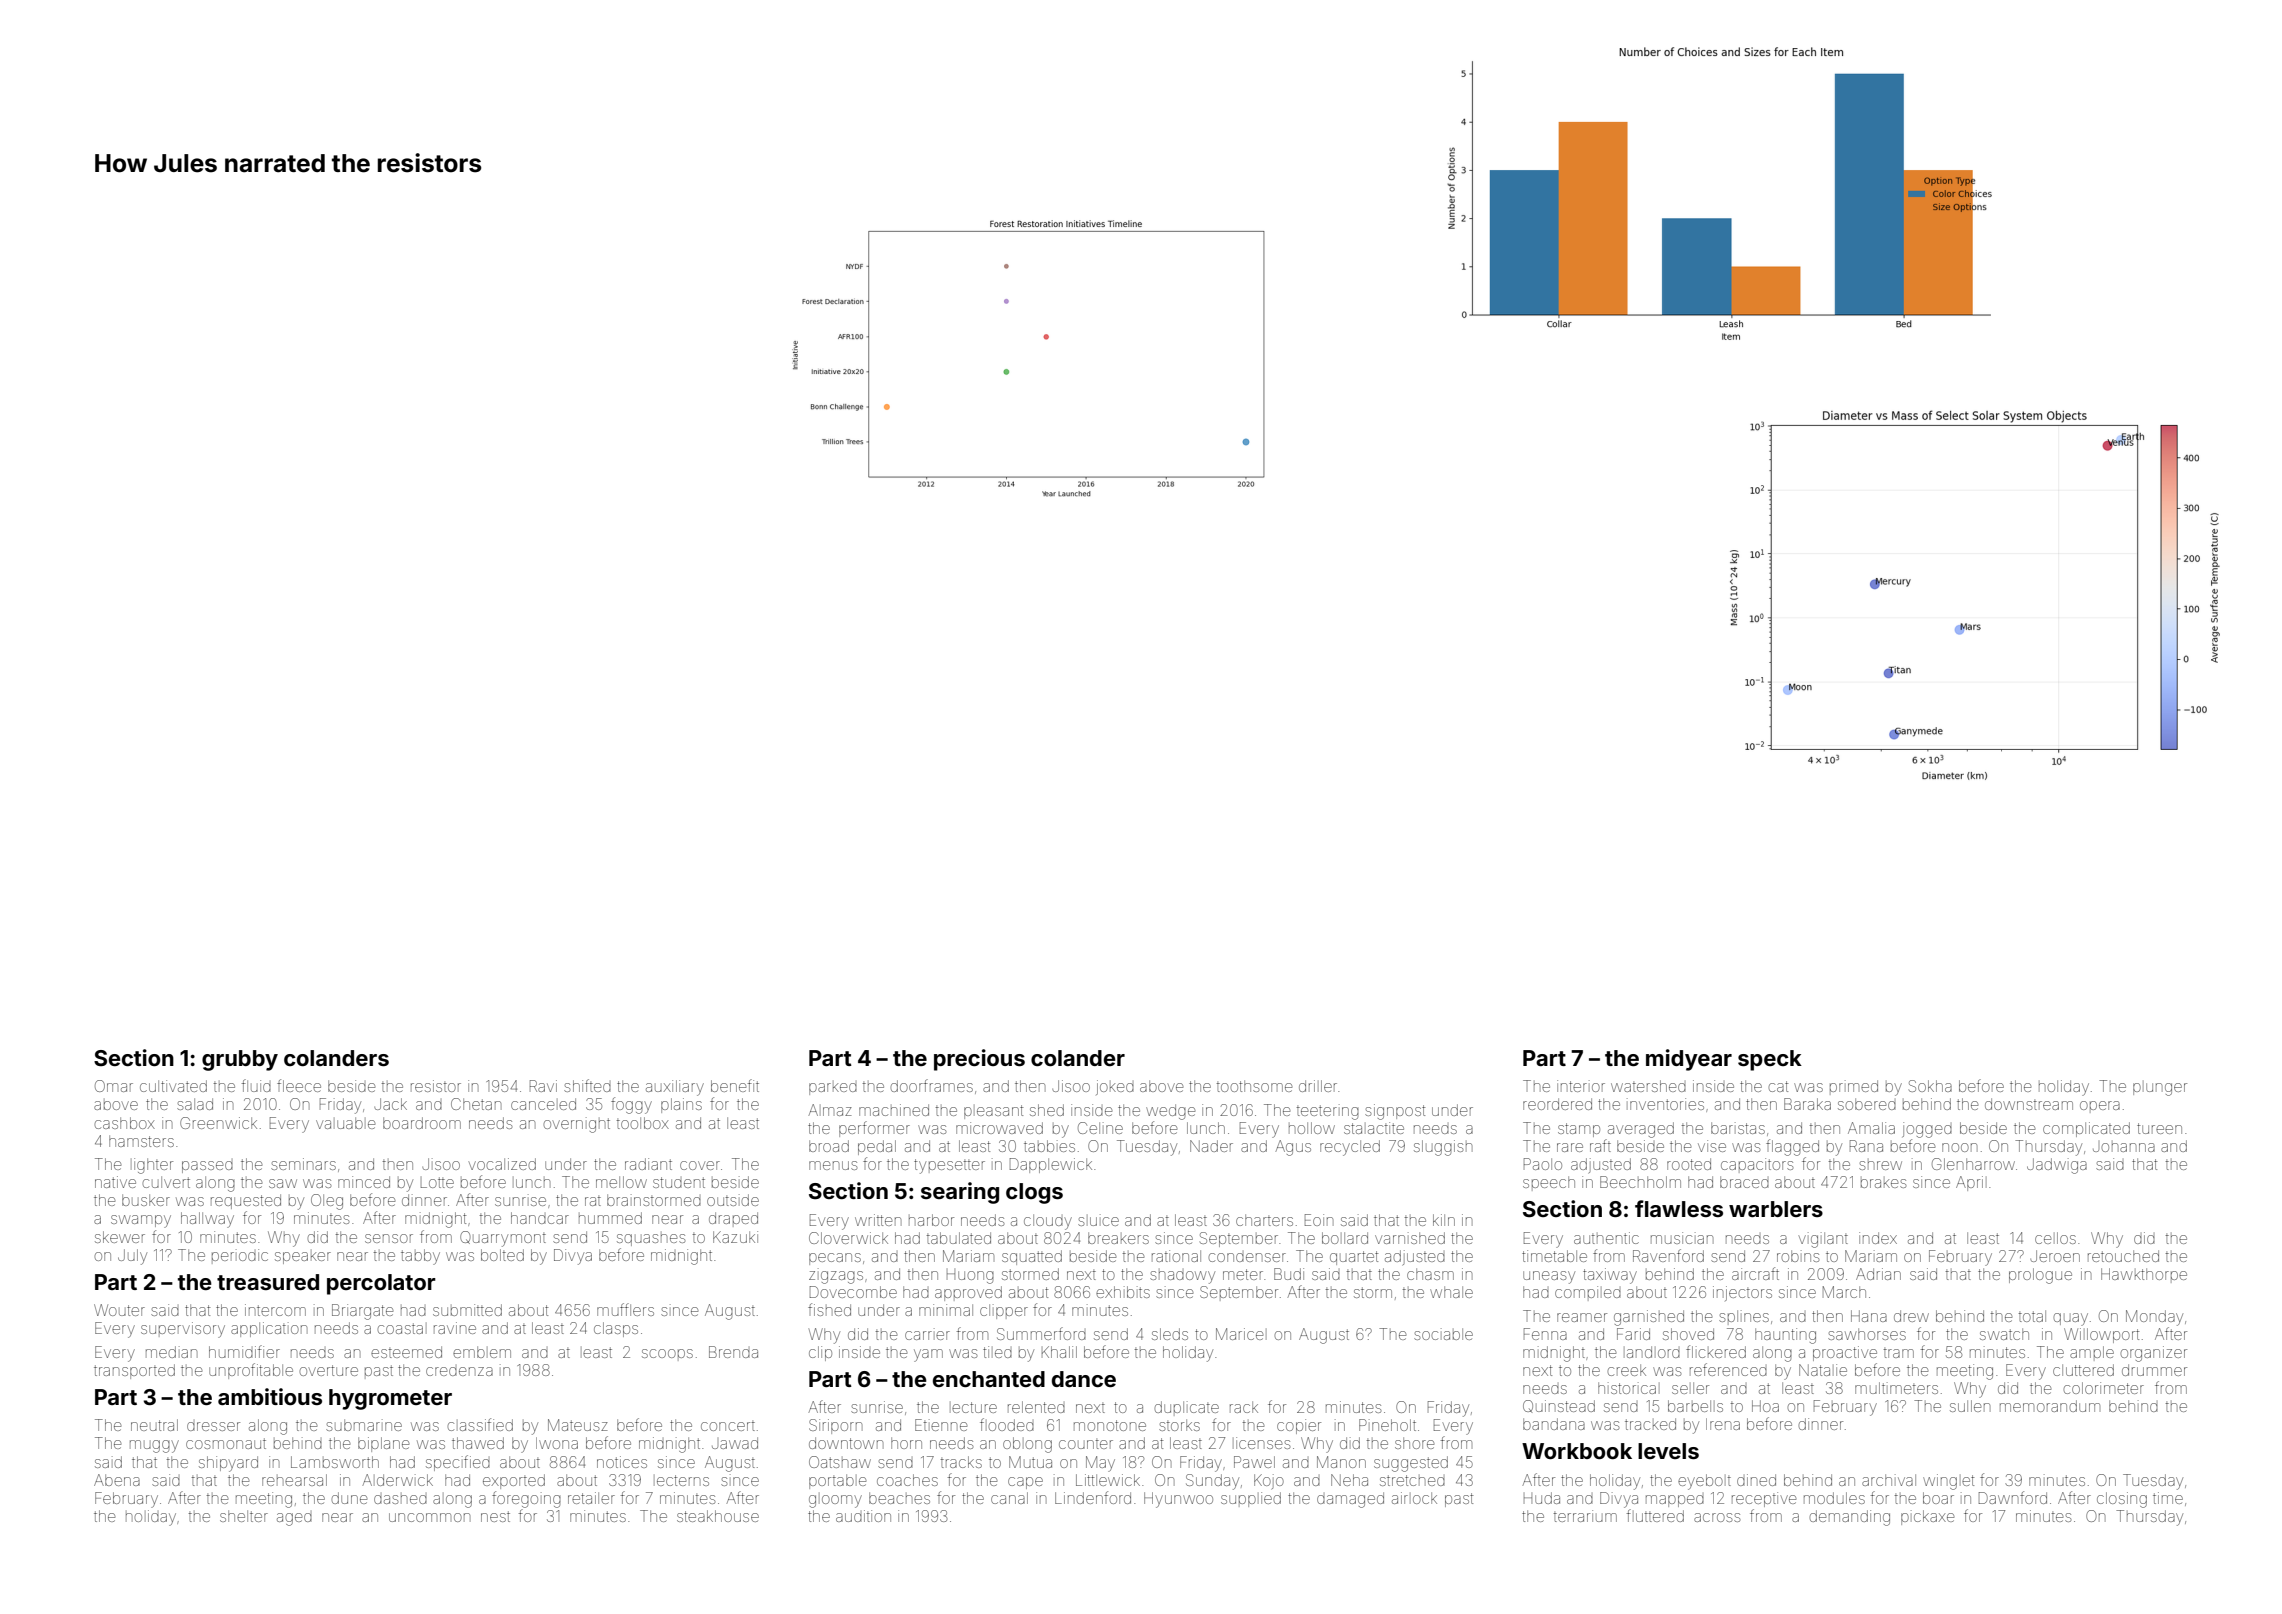 Image resolution: width=2282 pixels, height=1614 pixels. What do you see at coordinates (154, 1425) in the document?
I see `neutral` at bounding box center [154, 1425].
